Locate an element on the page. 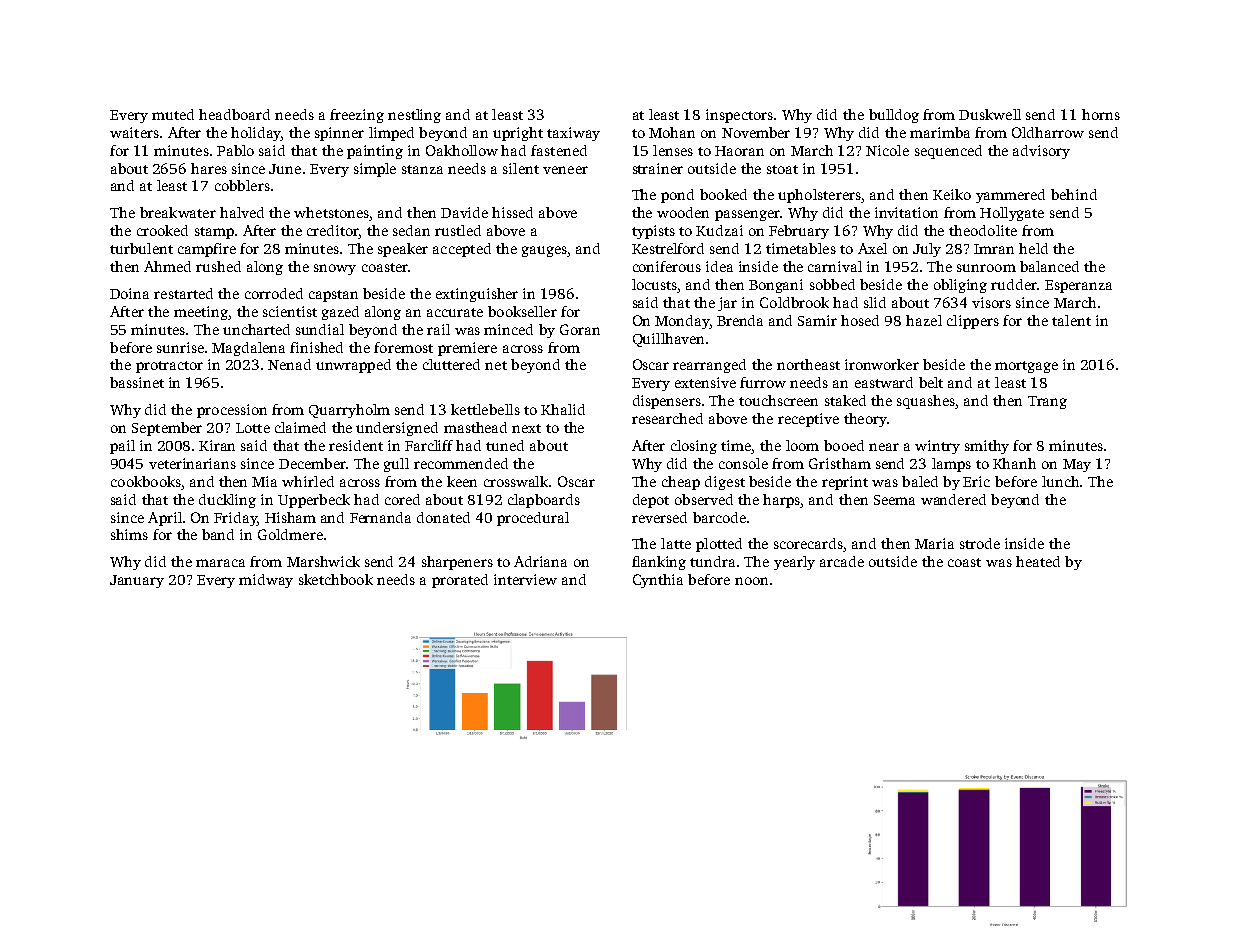 The height and width of the page is (952, 1233). clapboards is located at coordinates (544, 501).
